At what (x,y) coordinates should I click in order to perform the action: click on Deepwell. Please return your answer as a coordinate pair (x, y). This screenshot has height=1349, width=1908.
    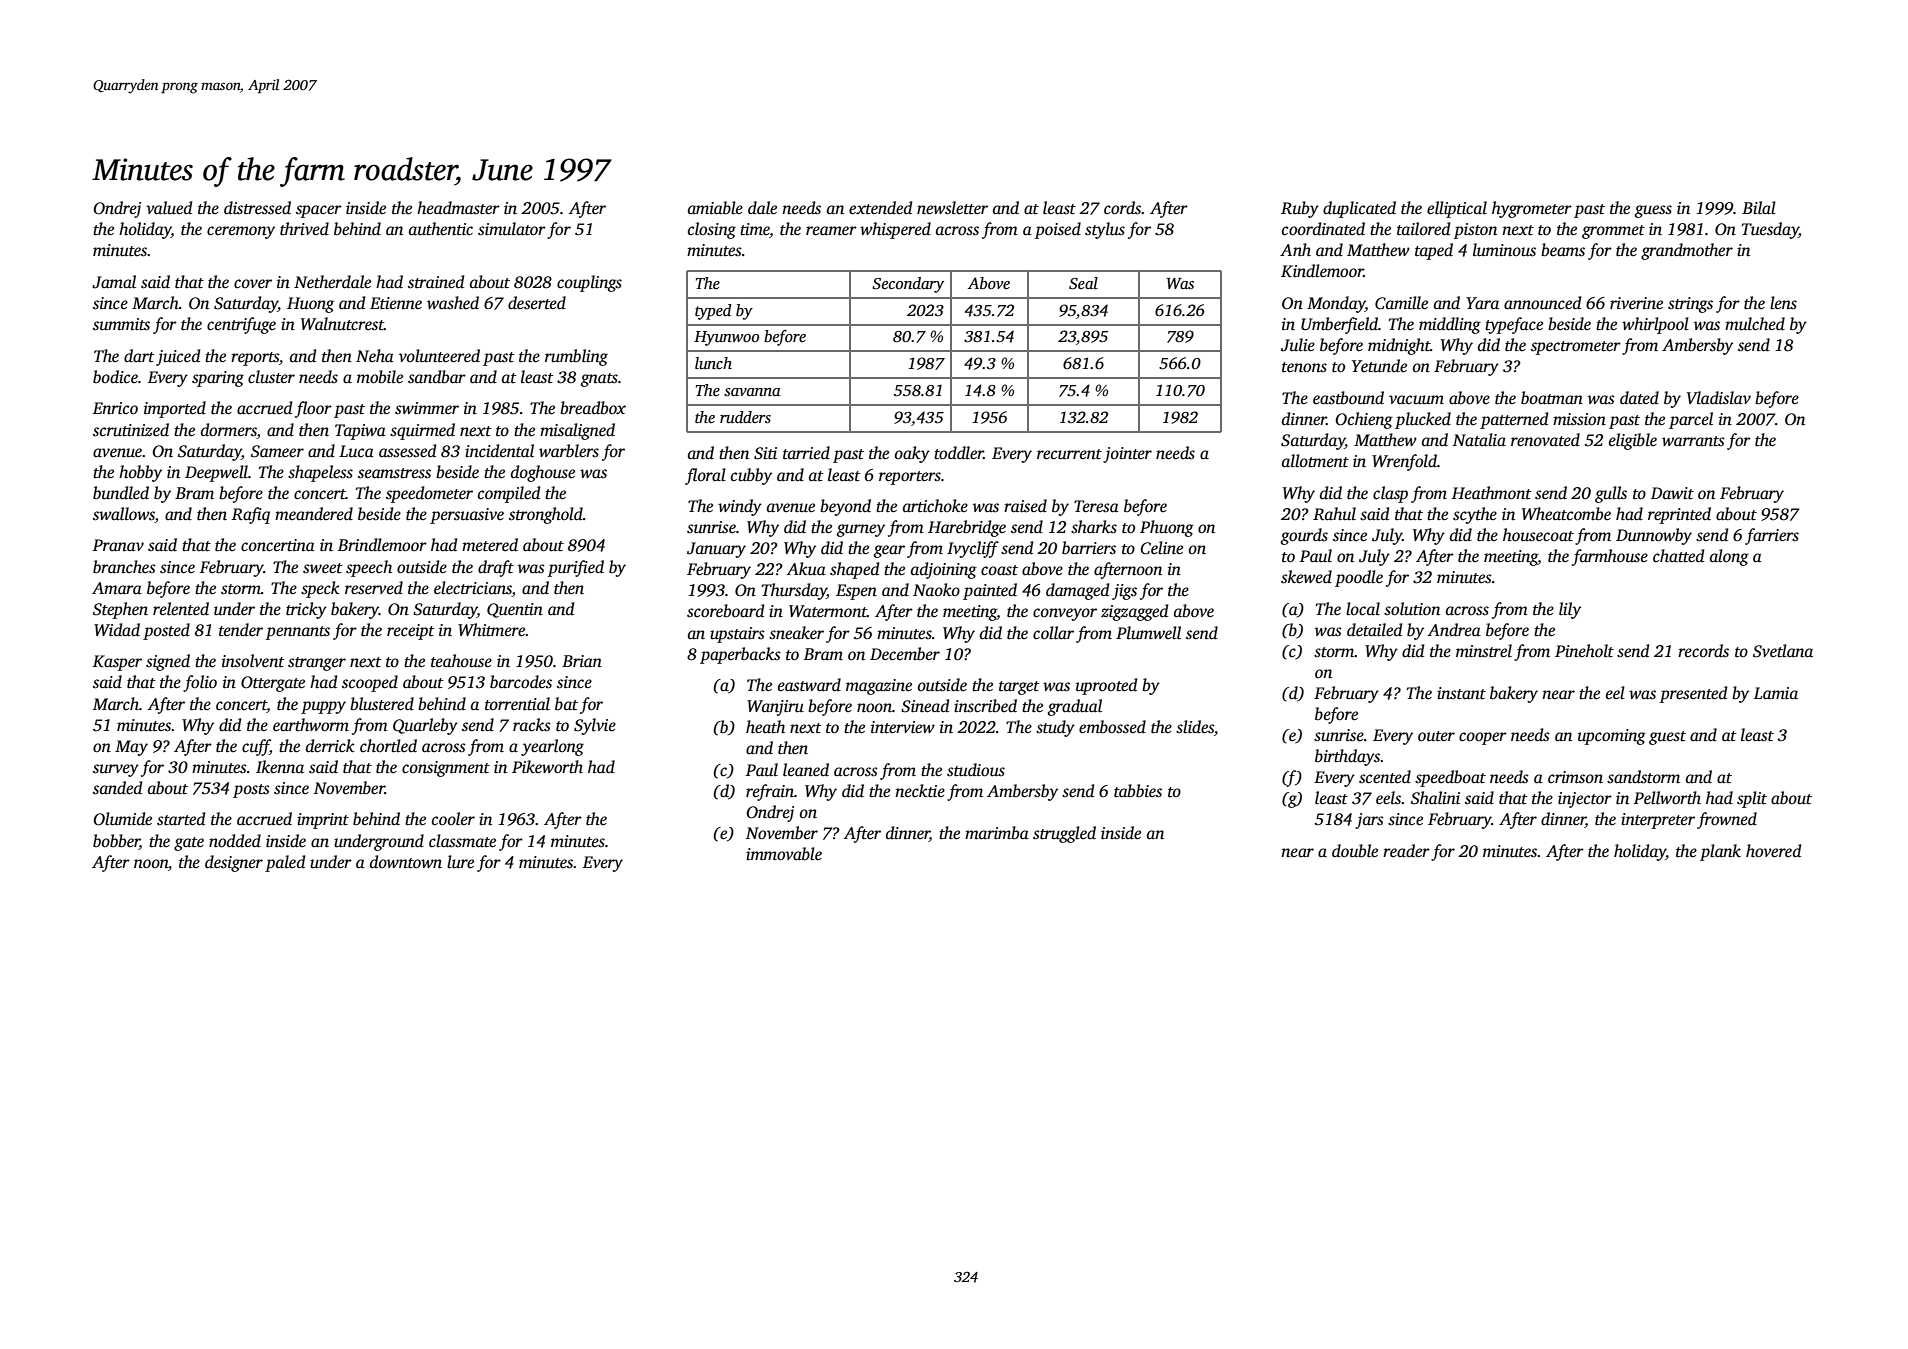
    Looking at the image, I should click on (216, 473).
